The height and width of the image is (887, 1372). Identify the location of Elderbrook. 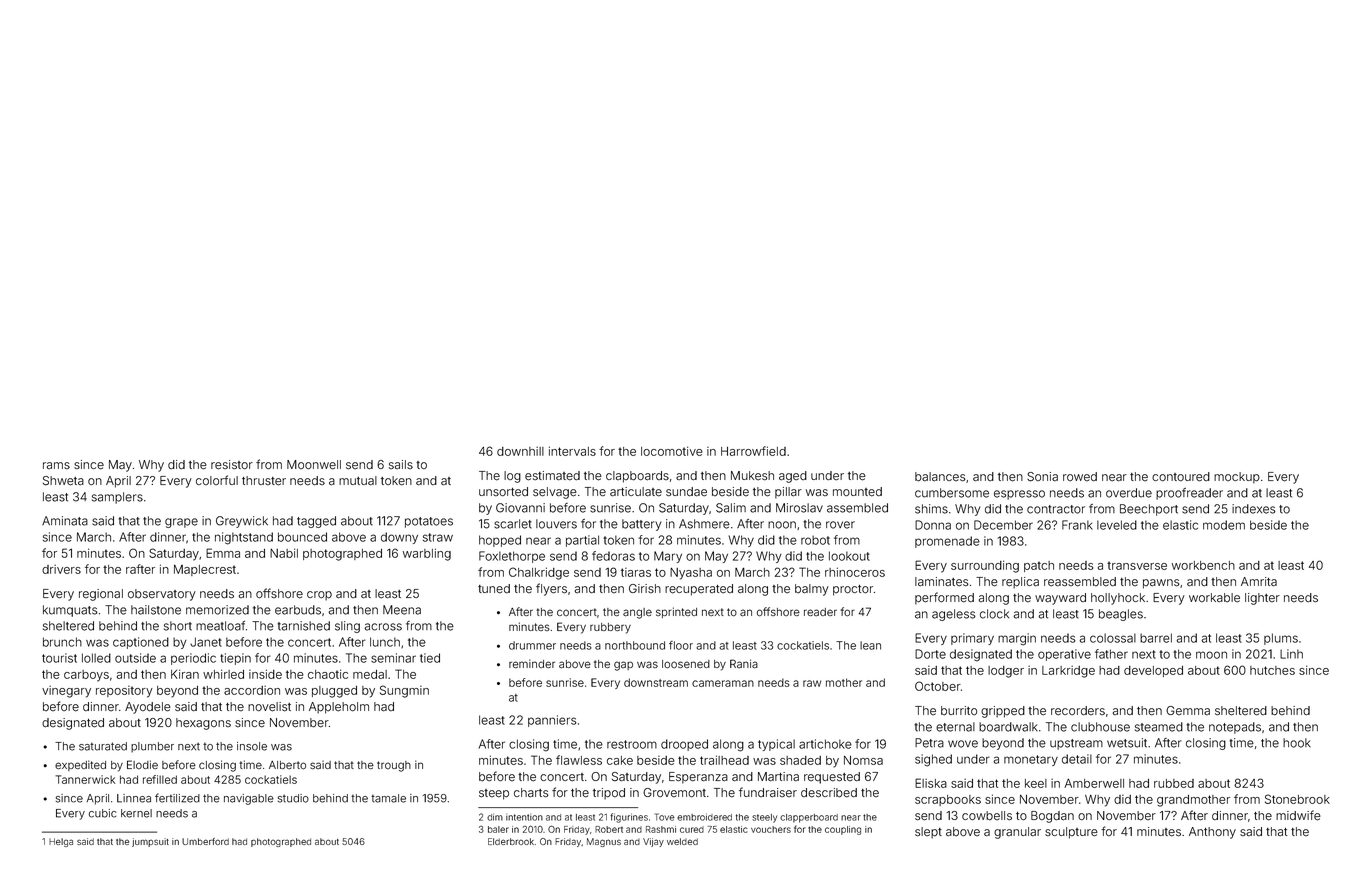
(511, 841).
